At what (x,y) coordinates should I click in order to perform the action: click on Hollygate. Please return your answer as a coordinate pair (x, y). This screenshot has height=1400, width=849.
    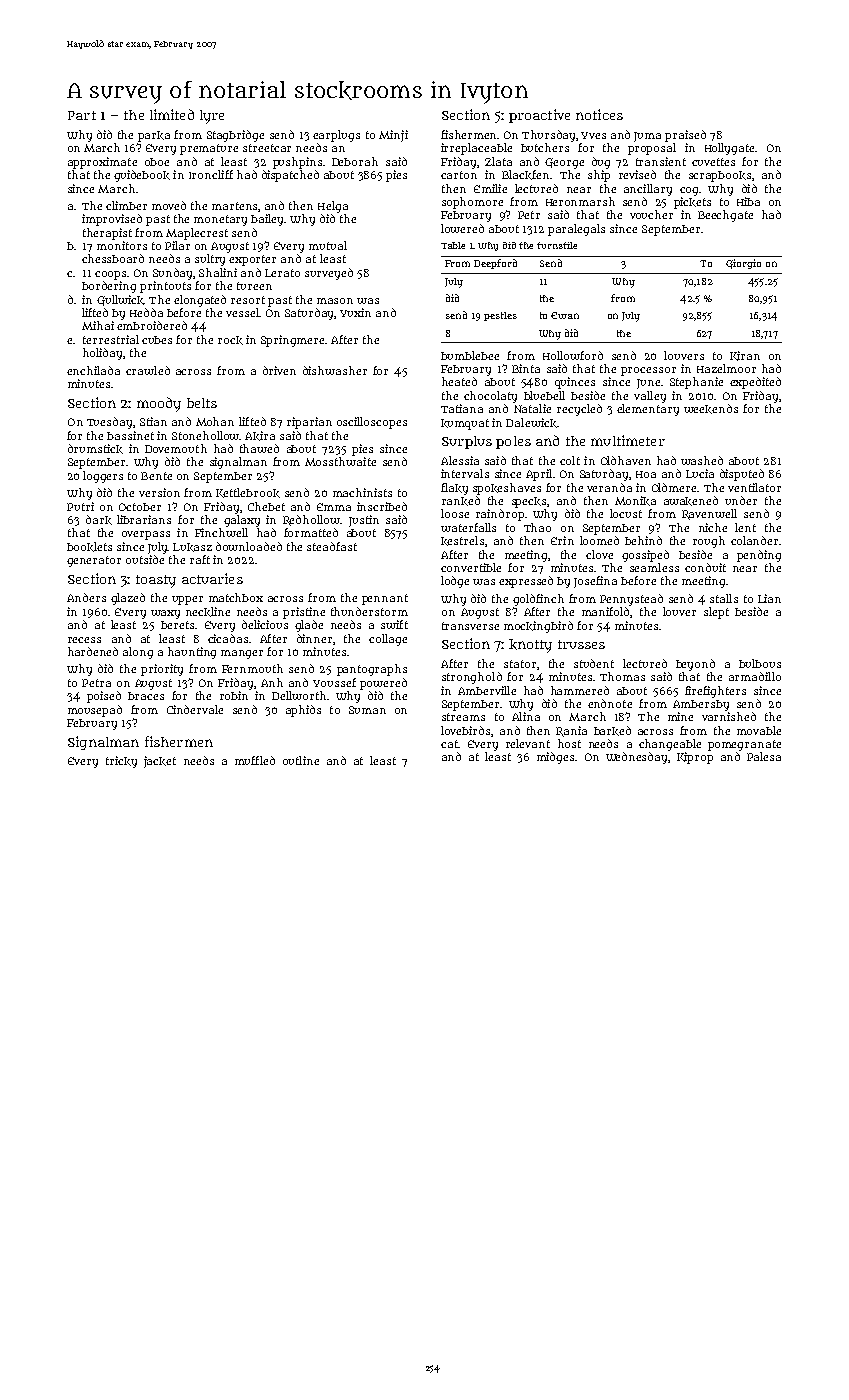
    Looking at the image, I should click on (729, 149).
